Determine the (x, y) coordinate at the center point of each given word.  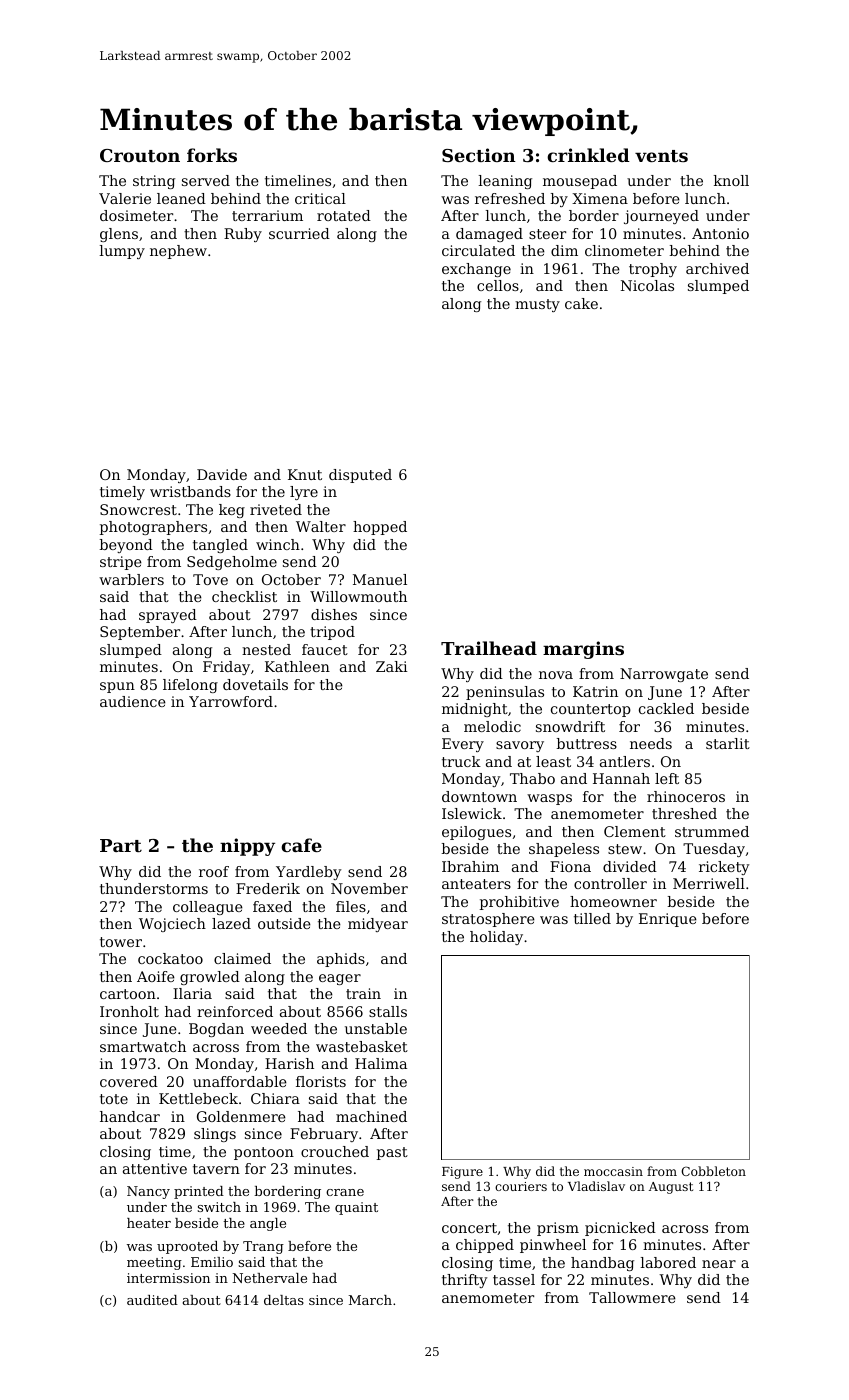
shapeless (564, 850)
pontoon (264, 1153)
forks (212, 155)
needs (651, 743)
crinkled (588, 155)
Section (479, 155)
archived (717, 268)
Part (121, 845)
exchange (476, 270)
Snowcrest (138, 509)
